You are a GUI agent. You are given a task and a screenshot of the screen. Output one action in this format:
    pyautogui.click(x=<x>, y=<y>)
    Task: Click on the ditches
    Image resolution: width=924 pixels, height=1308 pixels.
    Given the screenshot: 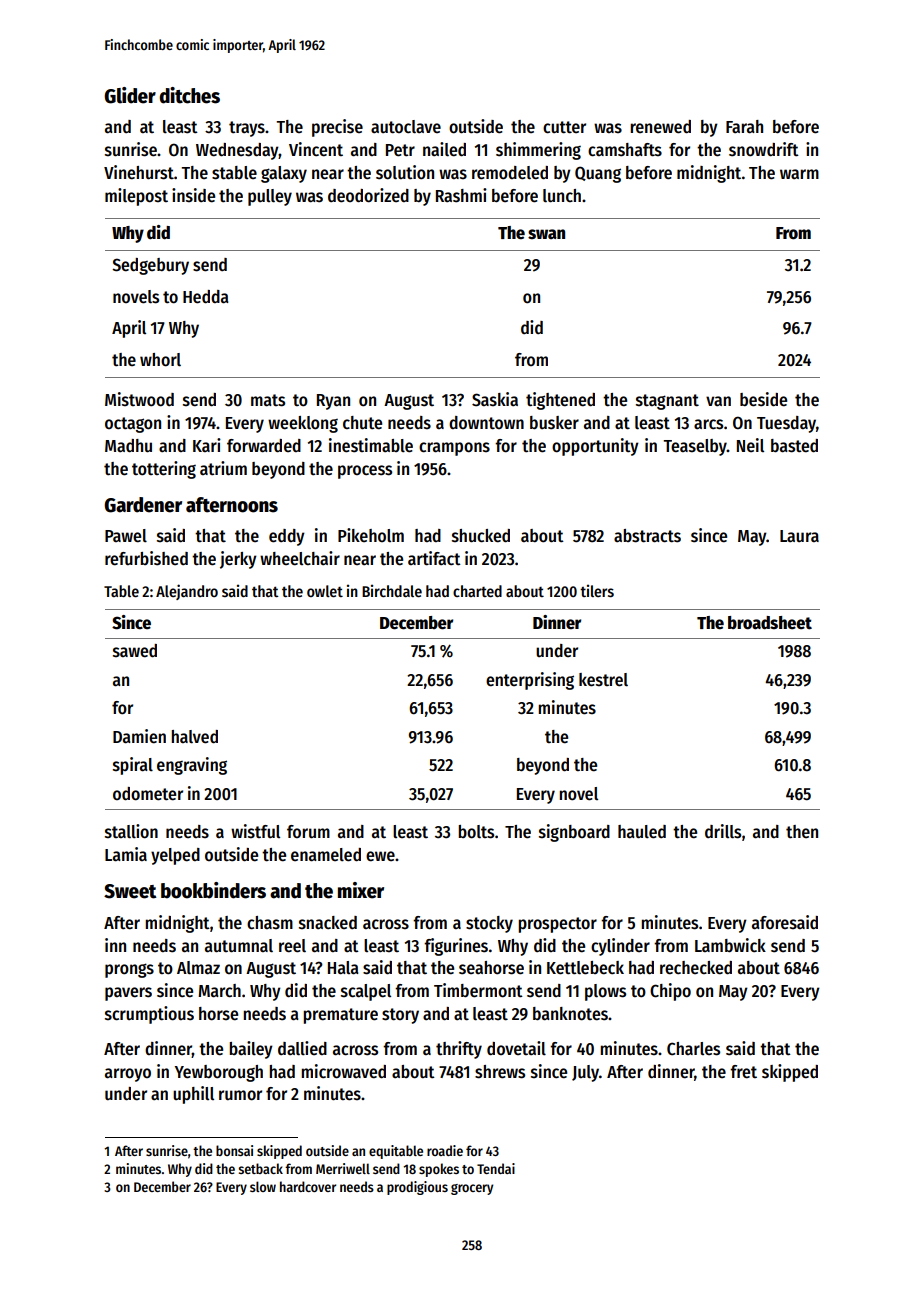 What is the action you would take?
    pyautogui.click(x=189, y=95)
